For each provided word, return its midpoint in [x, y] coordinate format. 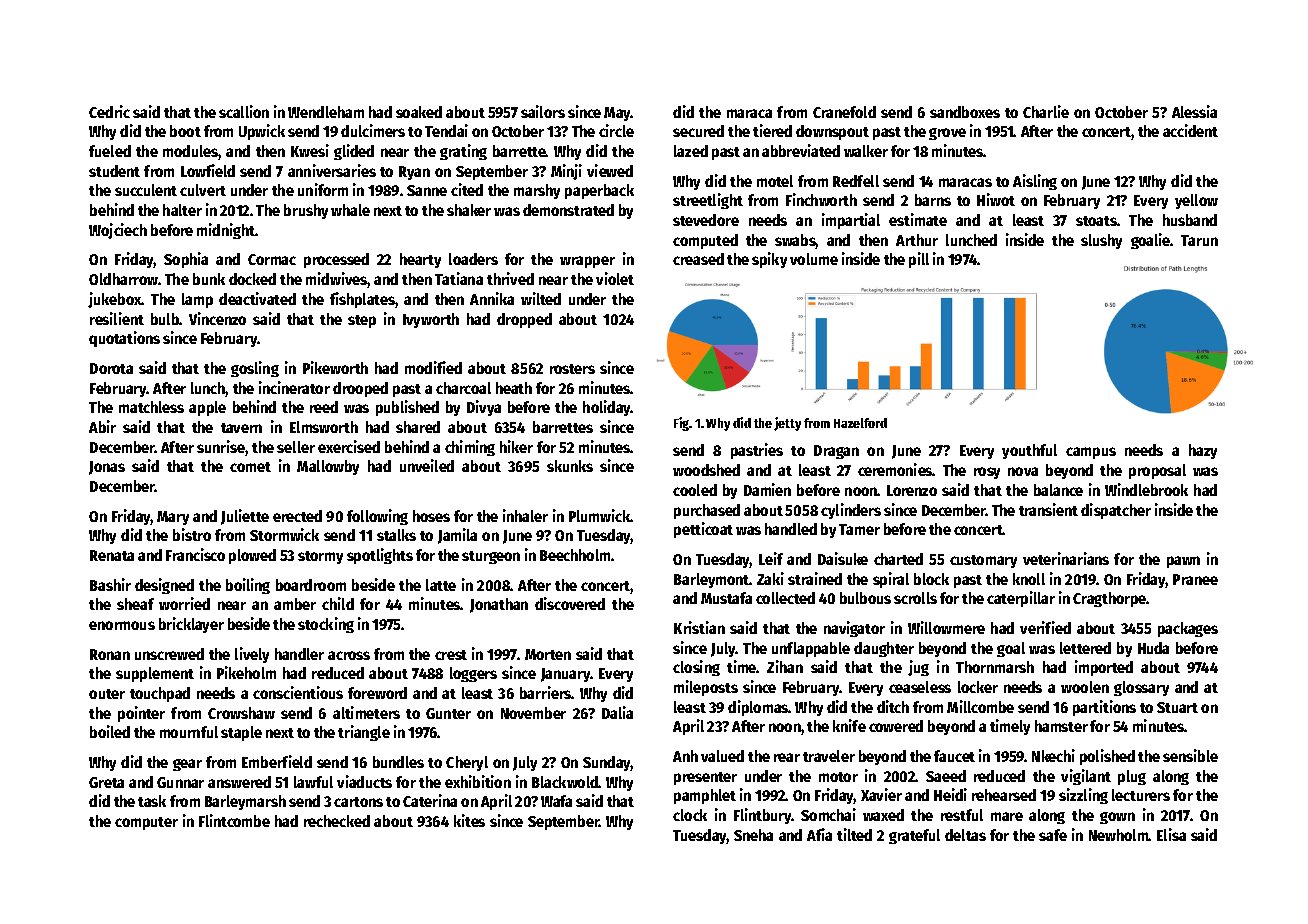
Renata [112, 555]
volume [814, 259]
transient [1048, 509]
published [407, 408]
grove [947, 134]
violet [615, 278]
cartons [358, 802]
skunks [570, 466]
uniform [323, 189]
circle [616, 130]
